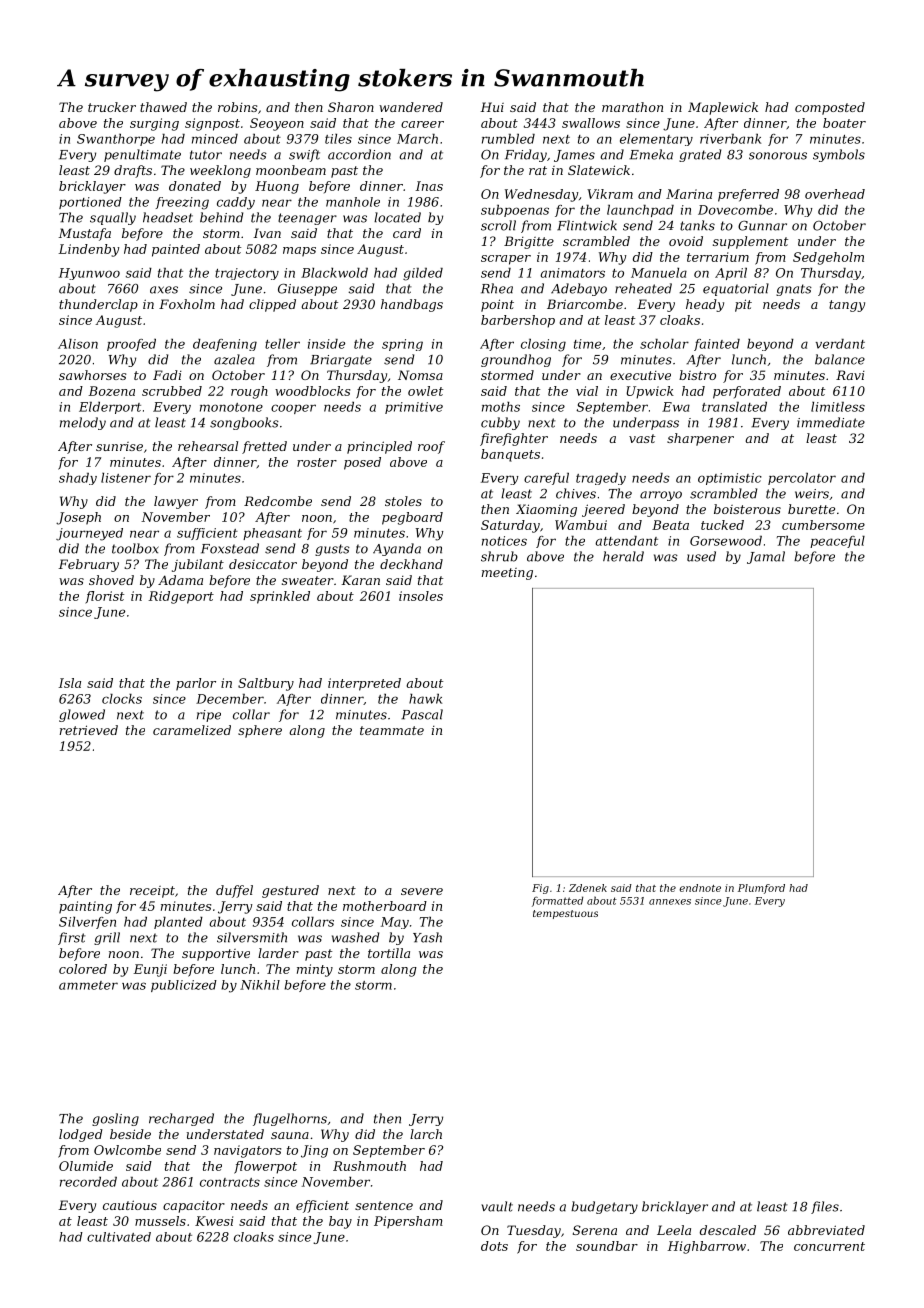  Describe the element at coordinates (664, 344) in the screenshot. I see `scholar` at that location.
